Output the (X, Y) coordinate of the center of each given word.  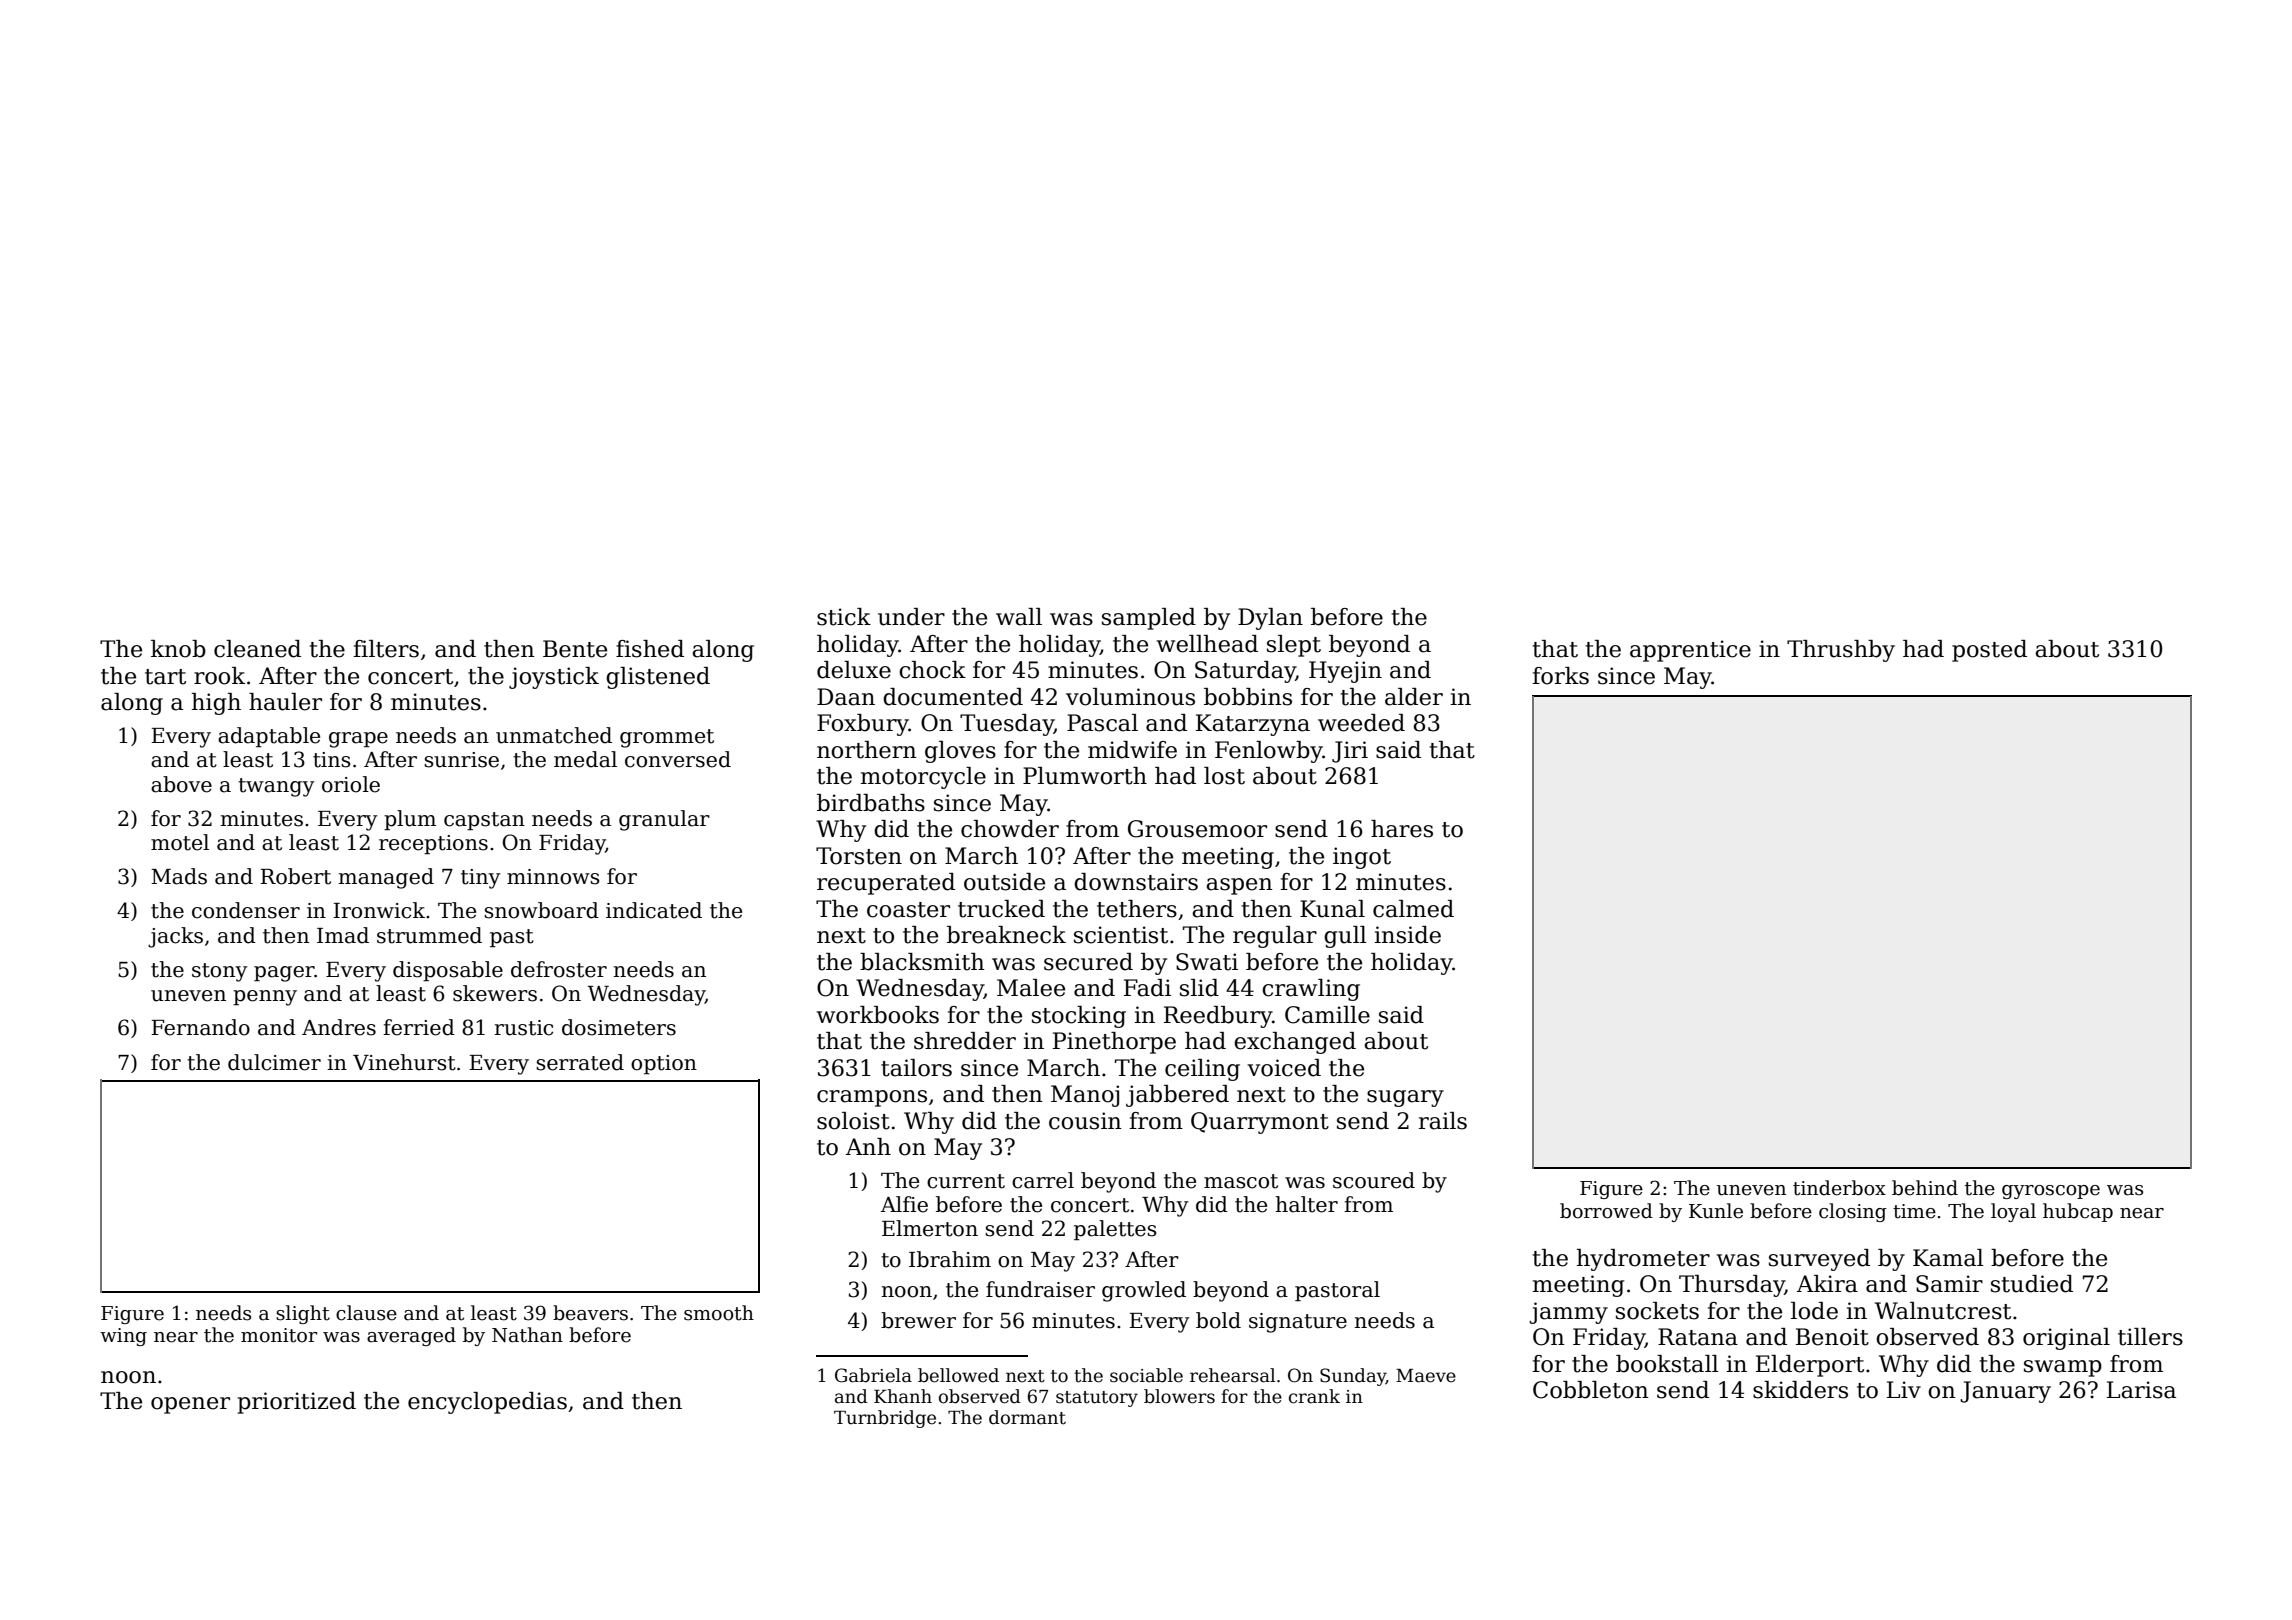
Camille (1327, 1015)
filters (386, 649)
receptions (433, 844)
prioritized (297, 1403)
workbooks (878, 1015)
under (911, 617)
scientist (1121, 935)
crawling (1311, 990)
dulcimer (274, 1062)
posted (1989, 651)
